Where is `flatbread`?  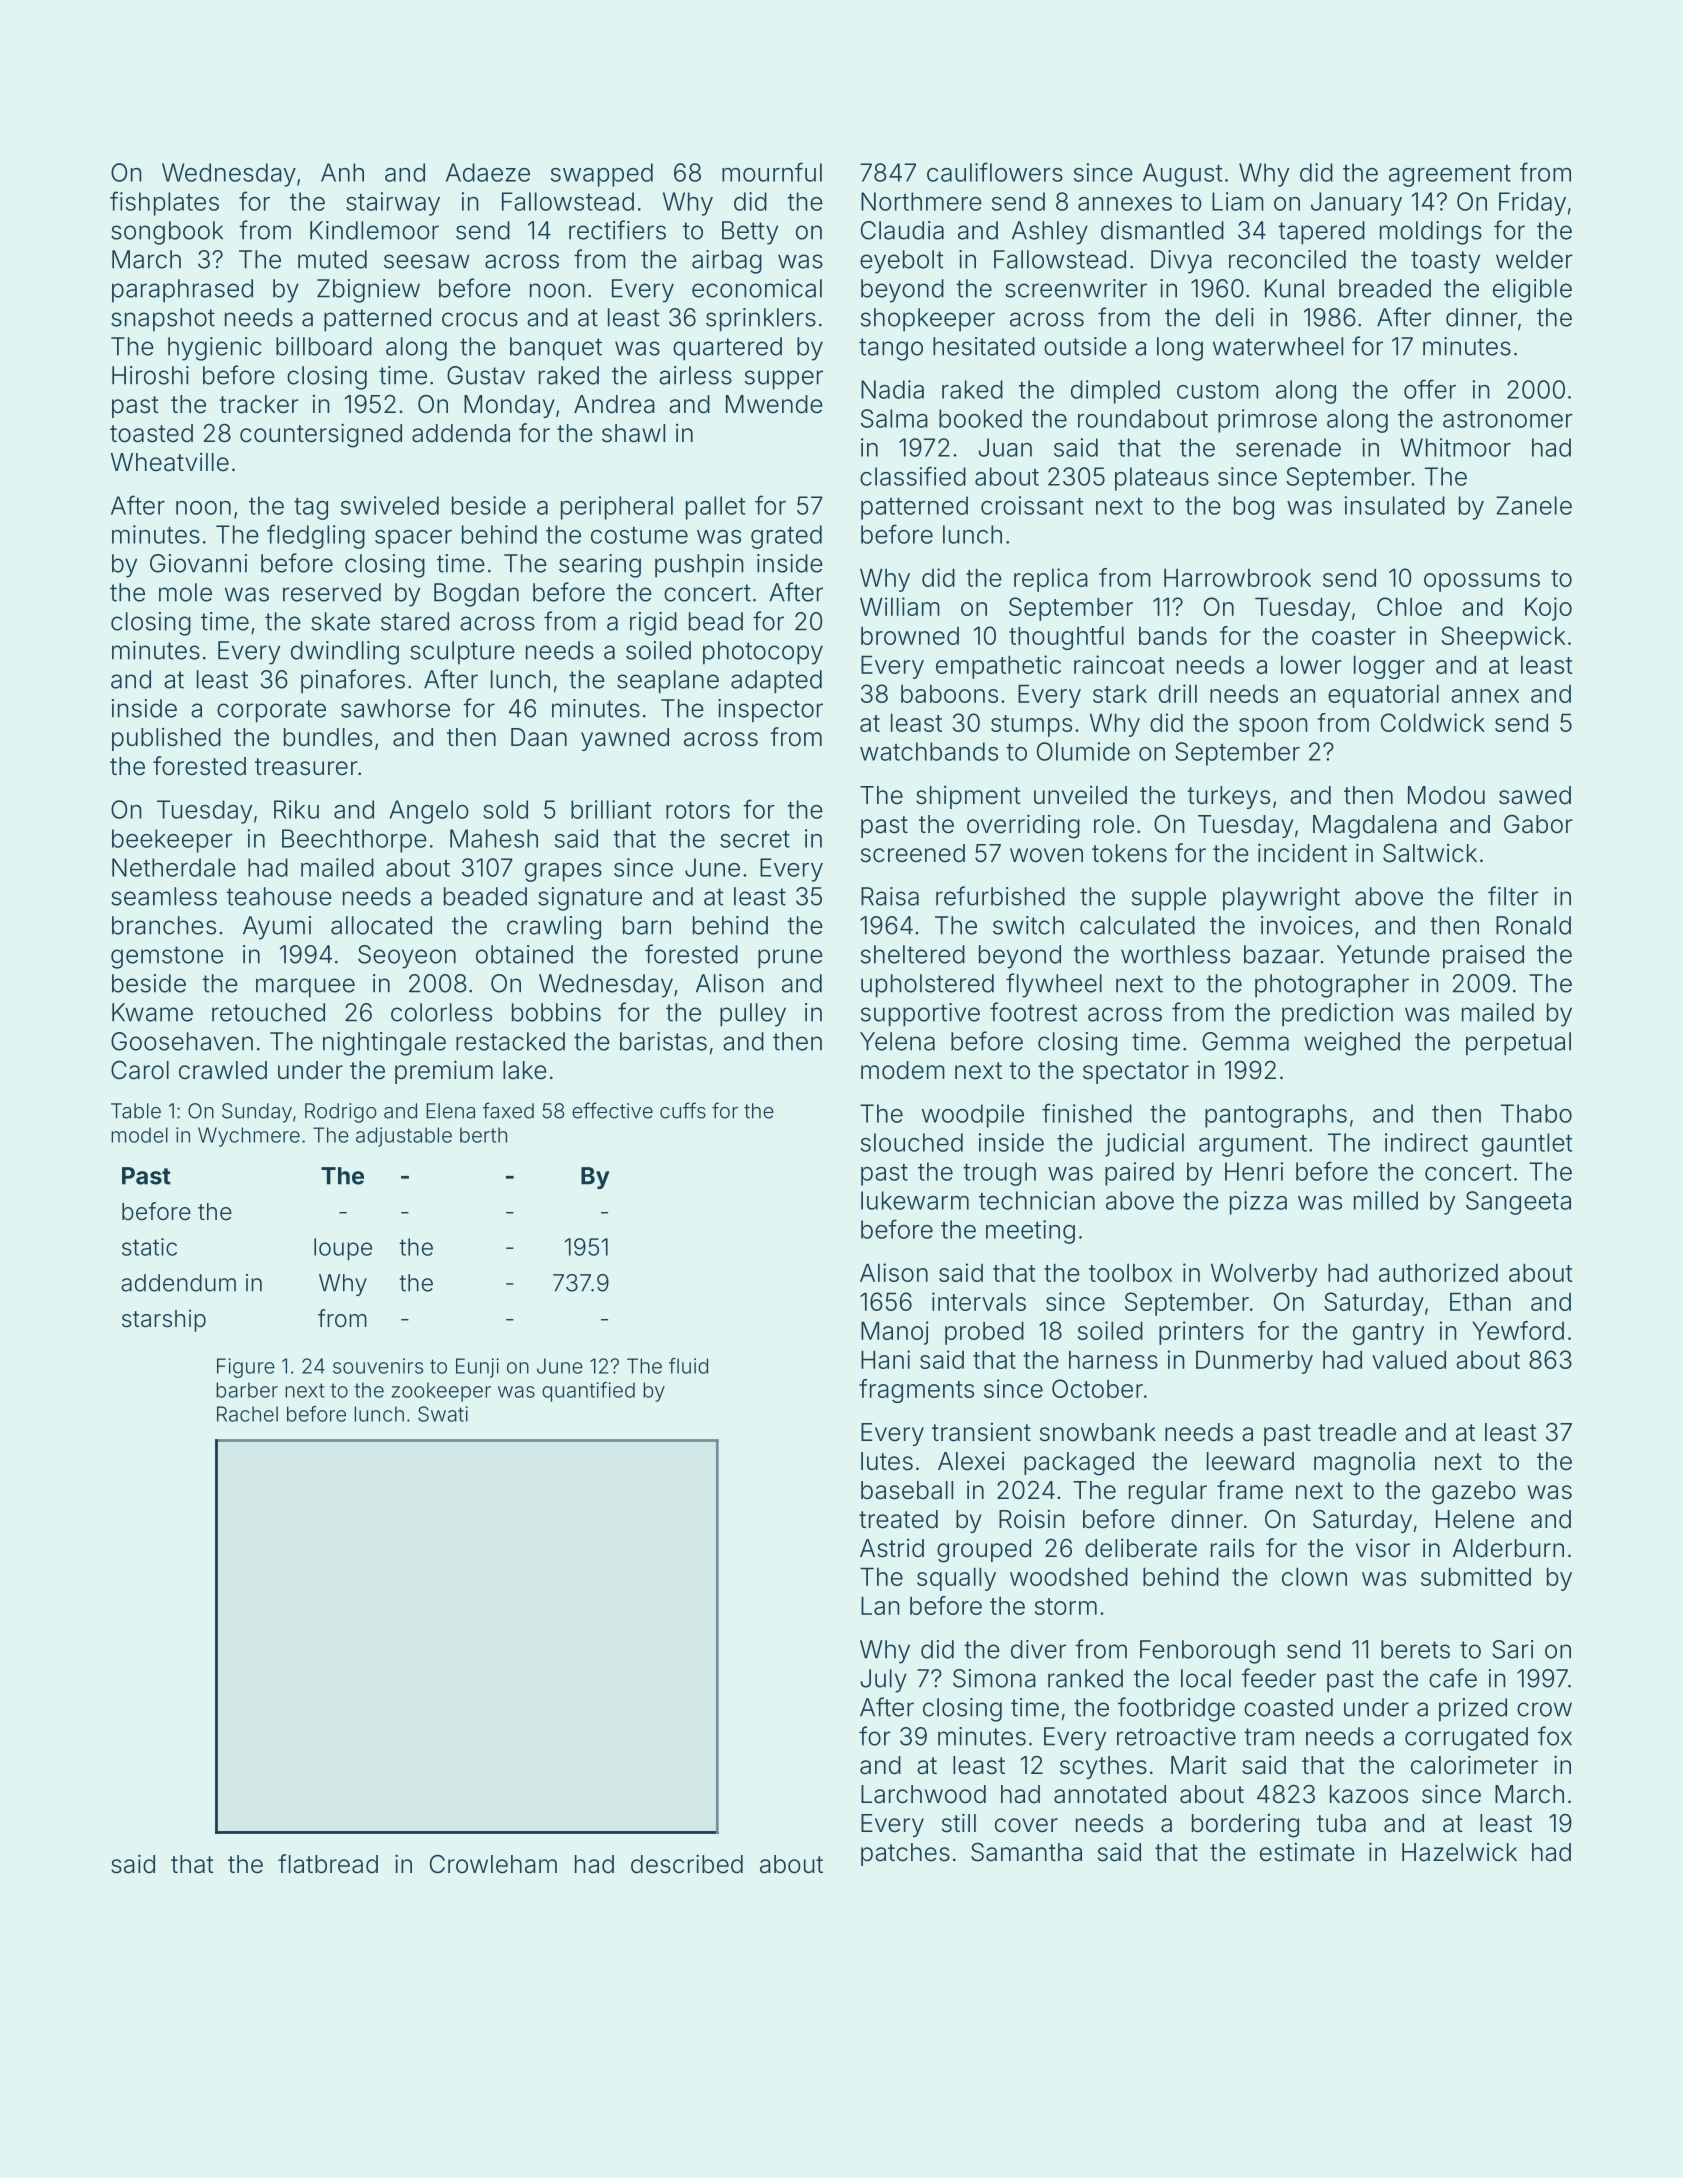 flatbread is located at coordinates (328, 1864).
